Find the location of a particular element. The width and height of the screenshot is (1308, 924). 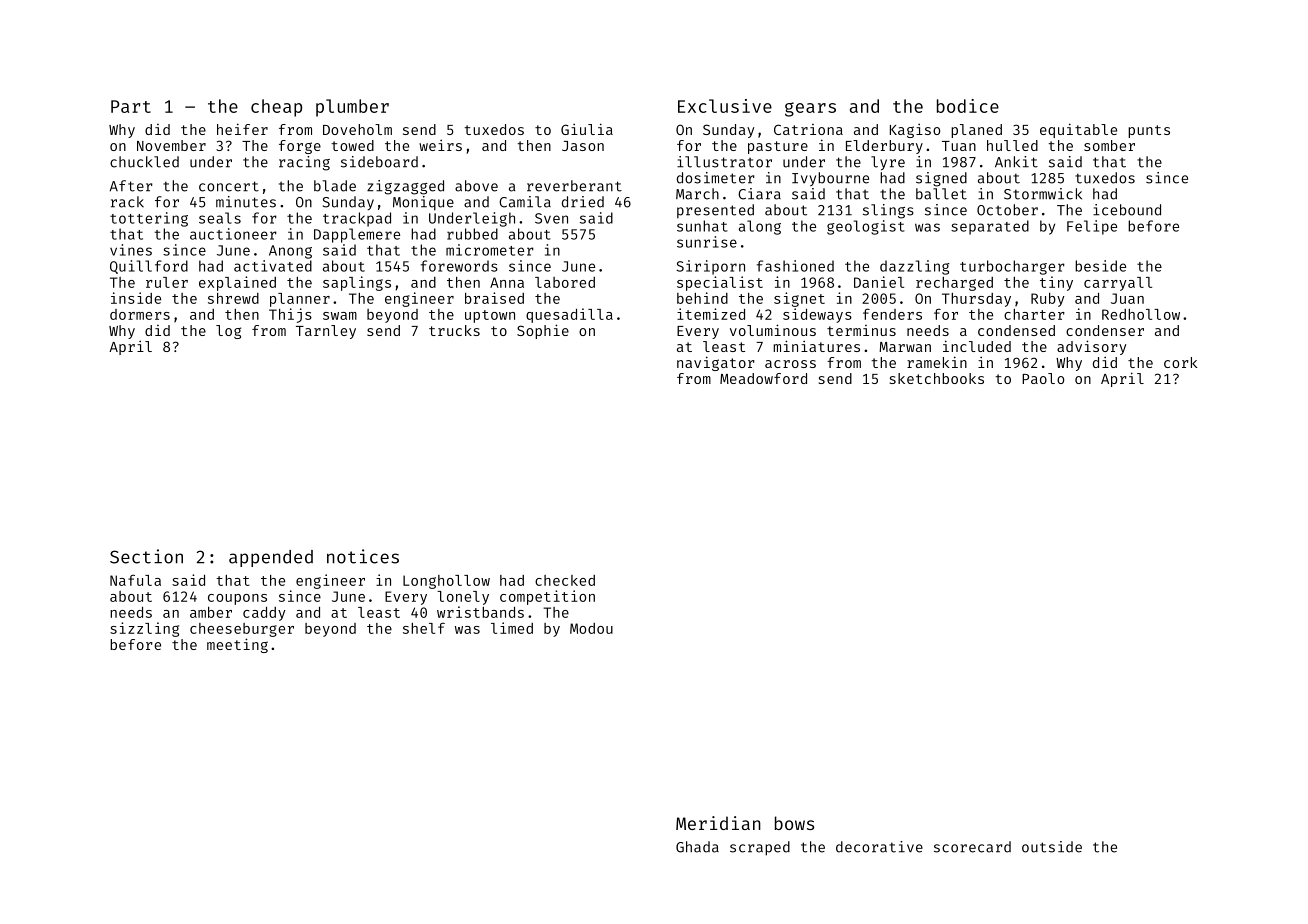

Longhollow is located at coordinates (446, 582).
